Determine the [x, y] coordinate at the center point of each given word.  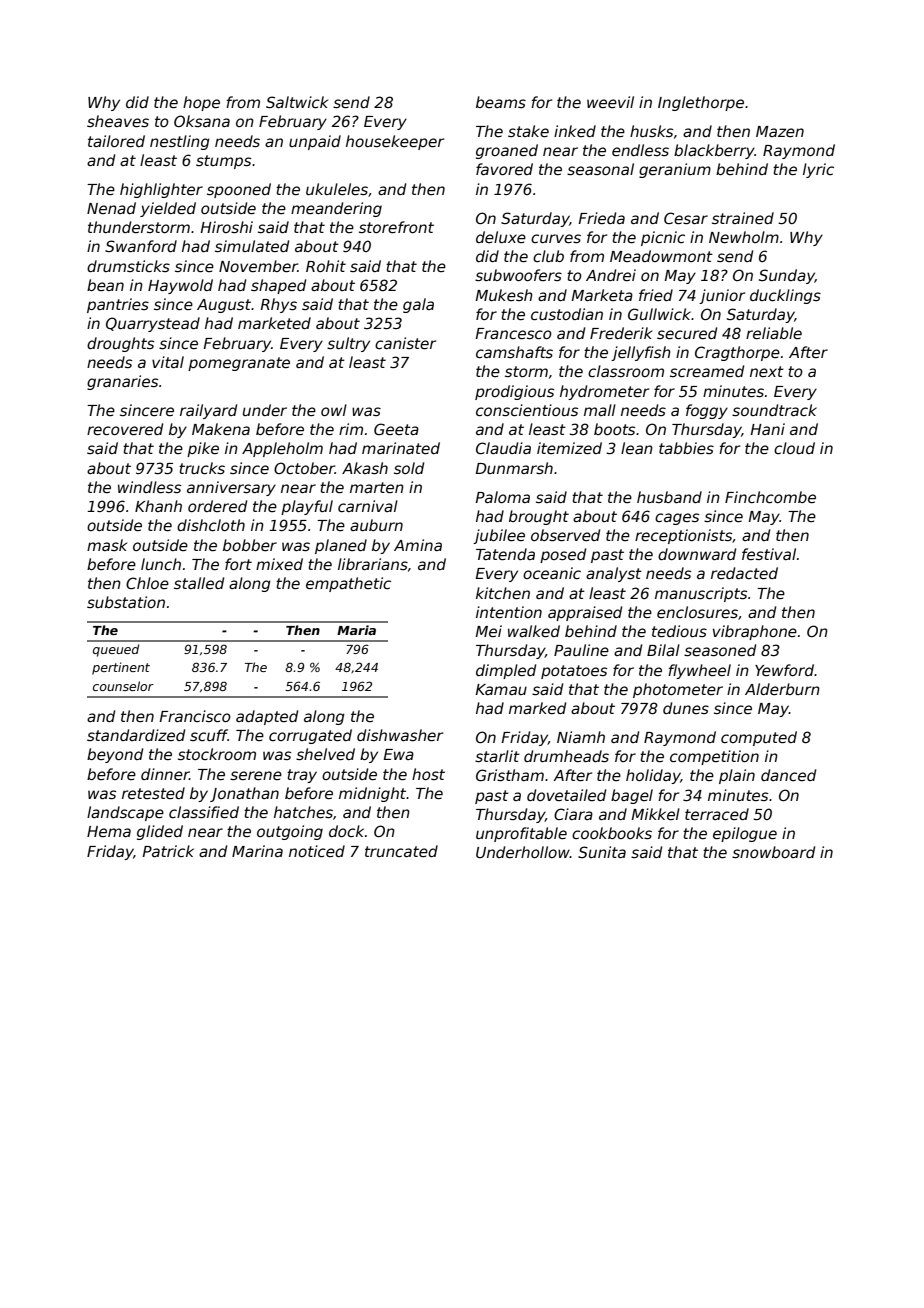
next [767, 371]
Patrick [168, 851]
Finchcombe [770, 497]
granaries [122, 382]
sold [409, 468]
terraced [717, 814]
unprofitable [521, 834]
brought [539, 517]
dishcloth [211, 525]
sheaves [118, 121]
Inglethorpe [701, 103]
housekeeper [395, 142]
